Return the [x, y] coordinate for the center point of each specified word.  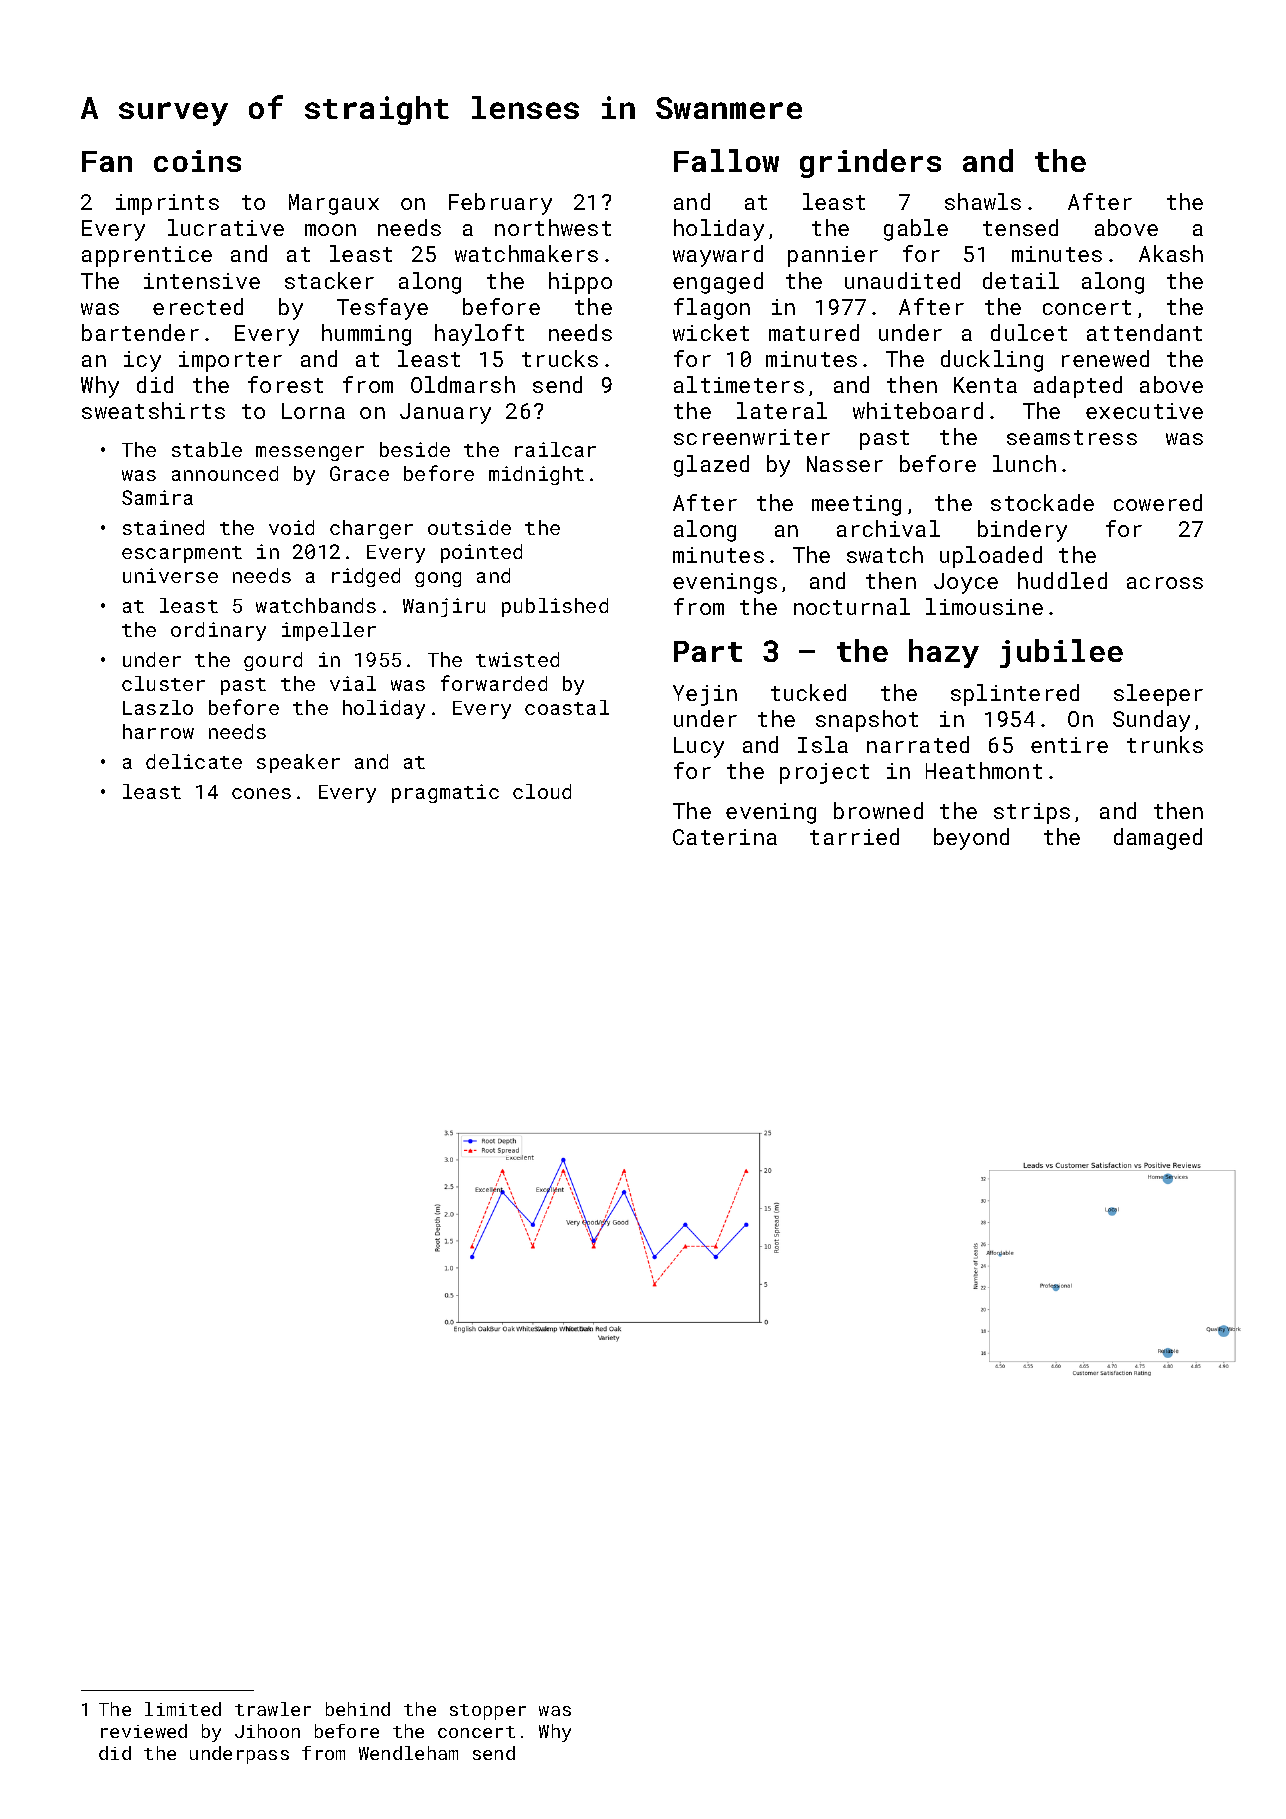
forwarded [494, 683]
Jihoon [267, 1731]
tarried [854, 836]
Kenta [985, 385]
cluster [163, 683]
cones [261, 793]
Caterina [725, 837]
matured [814, 332]
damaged [1158, 839]
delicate [194, 761]
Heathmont [984, 770]
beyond [971, 839]
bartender [140, 332]
